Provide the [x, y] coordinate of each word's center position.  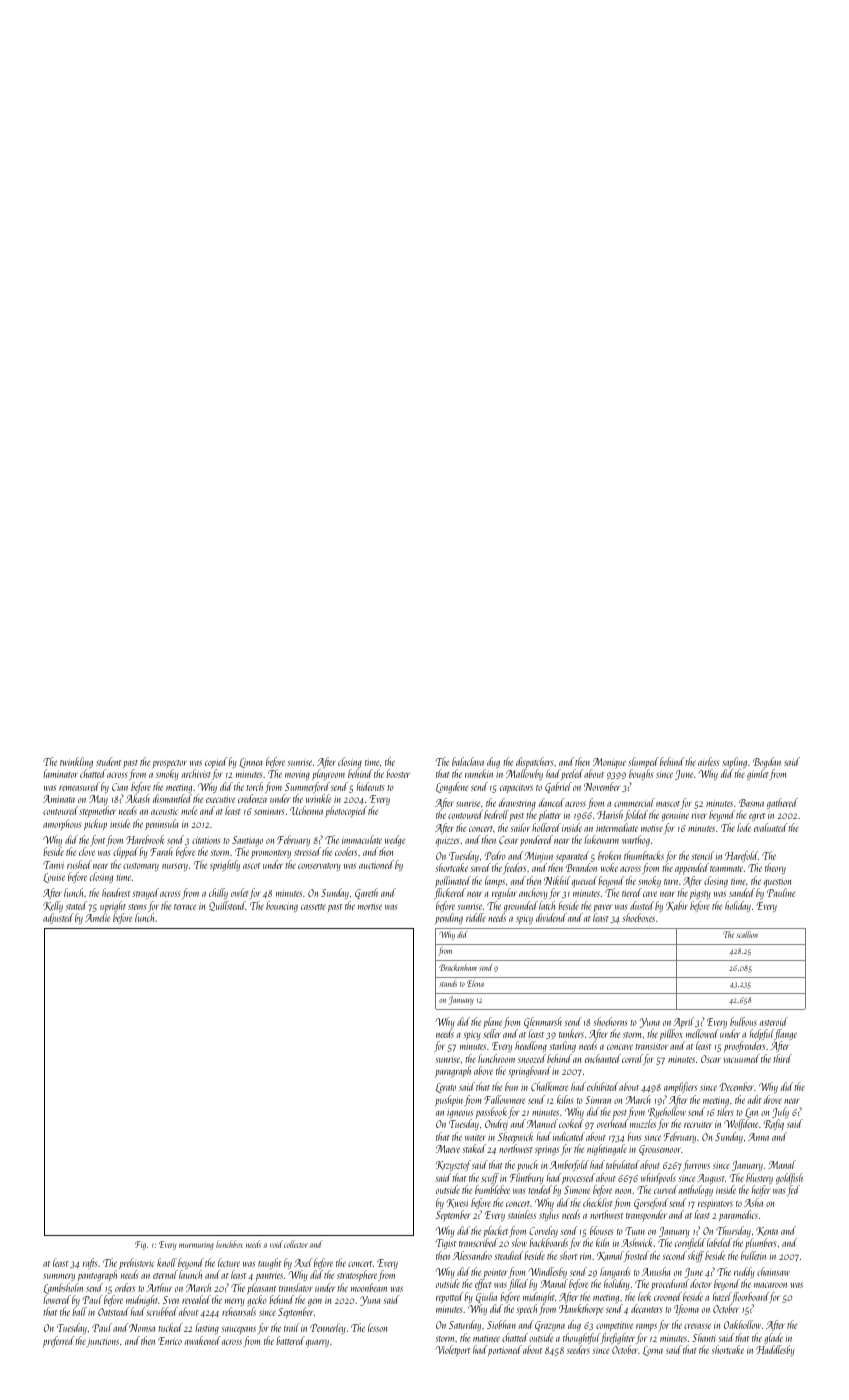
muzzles [643, 1123]
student [108, 761]
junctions [102, 1342]
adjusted [58, 918]
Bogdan [767, 762]
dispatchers [534, 762]
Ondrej [496, 1124]
